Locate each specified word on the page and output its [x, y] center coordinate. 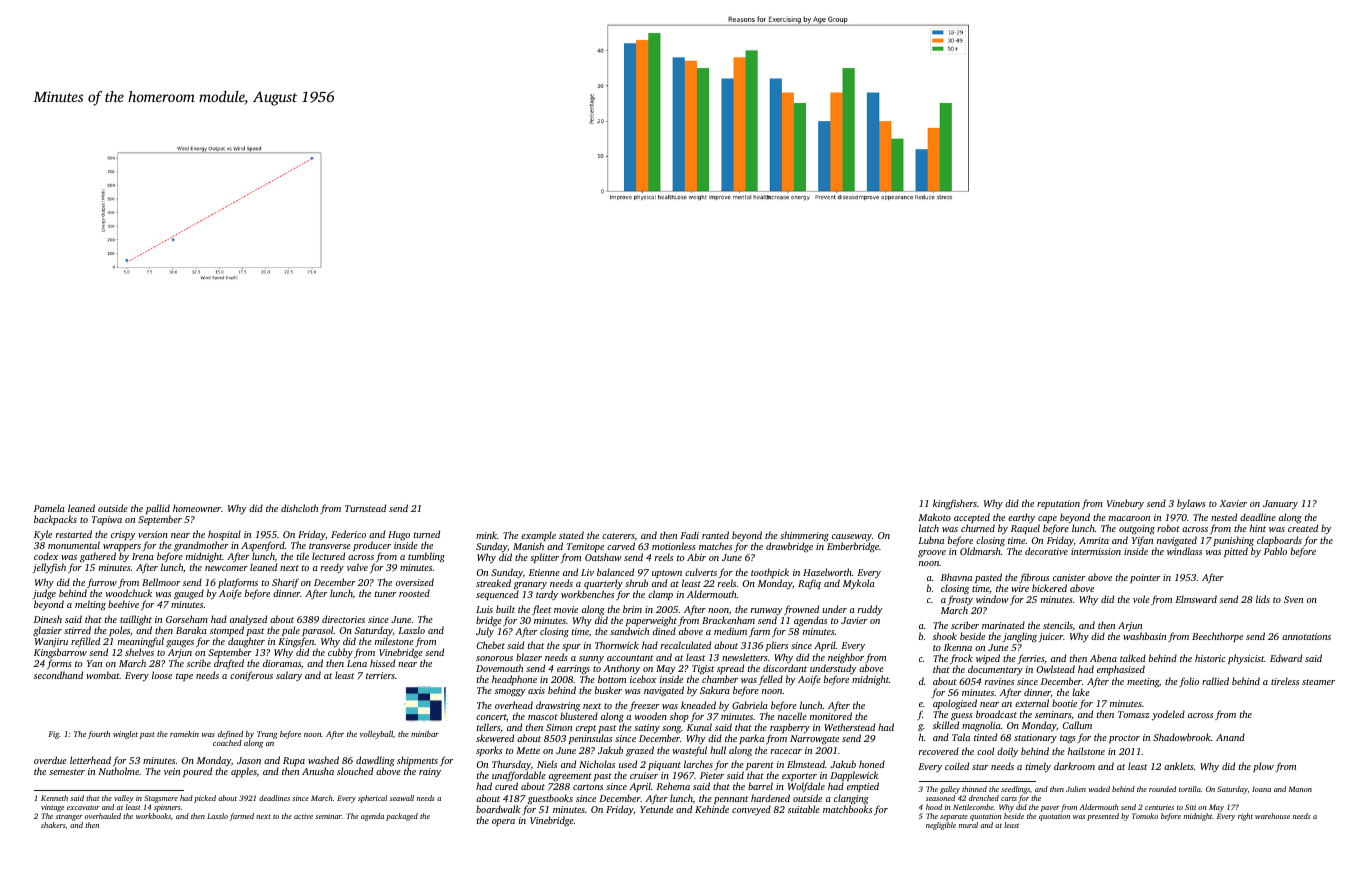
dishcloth [299, 508]
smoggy [510, 693]
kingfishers [955, 504]
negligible [941, 826]
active [303, 816]
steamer [1318, 682]
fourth [99, 735]
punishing [1233, 541]
